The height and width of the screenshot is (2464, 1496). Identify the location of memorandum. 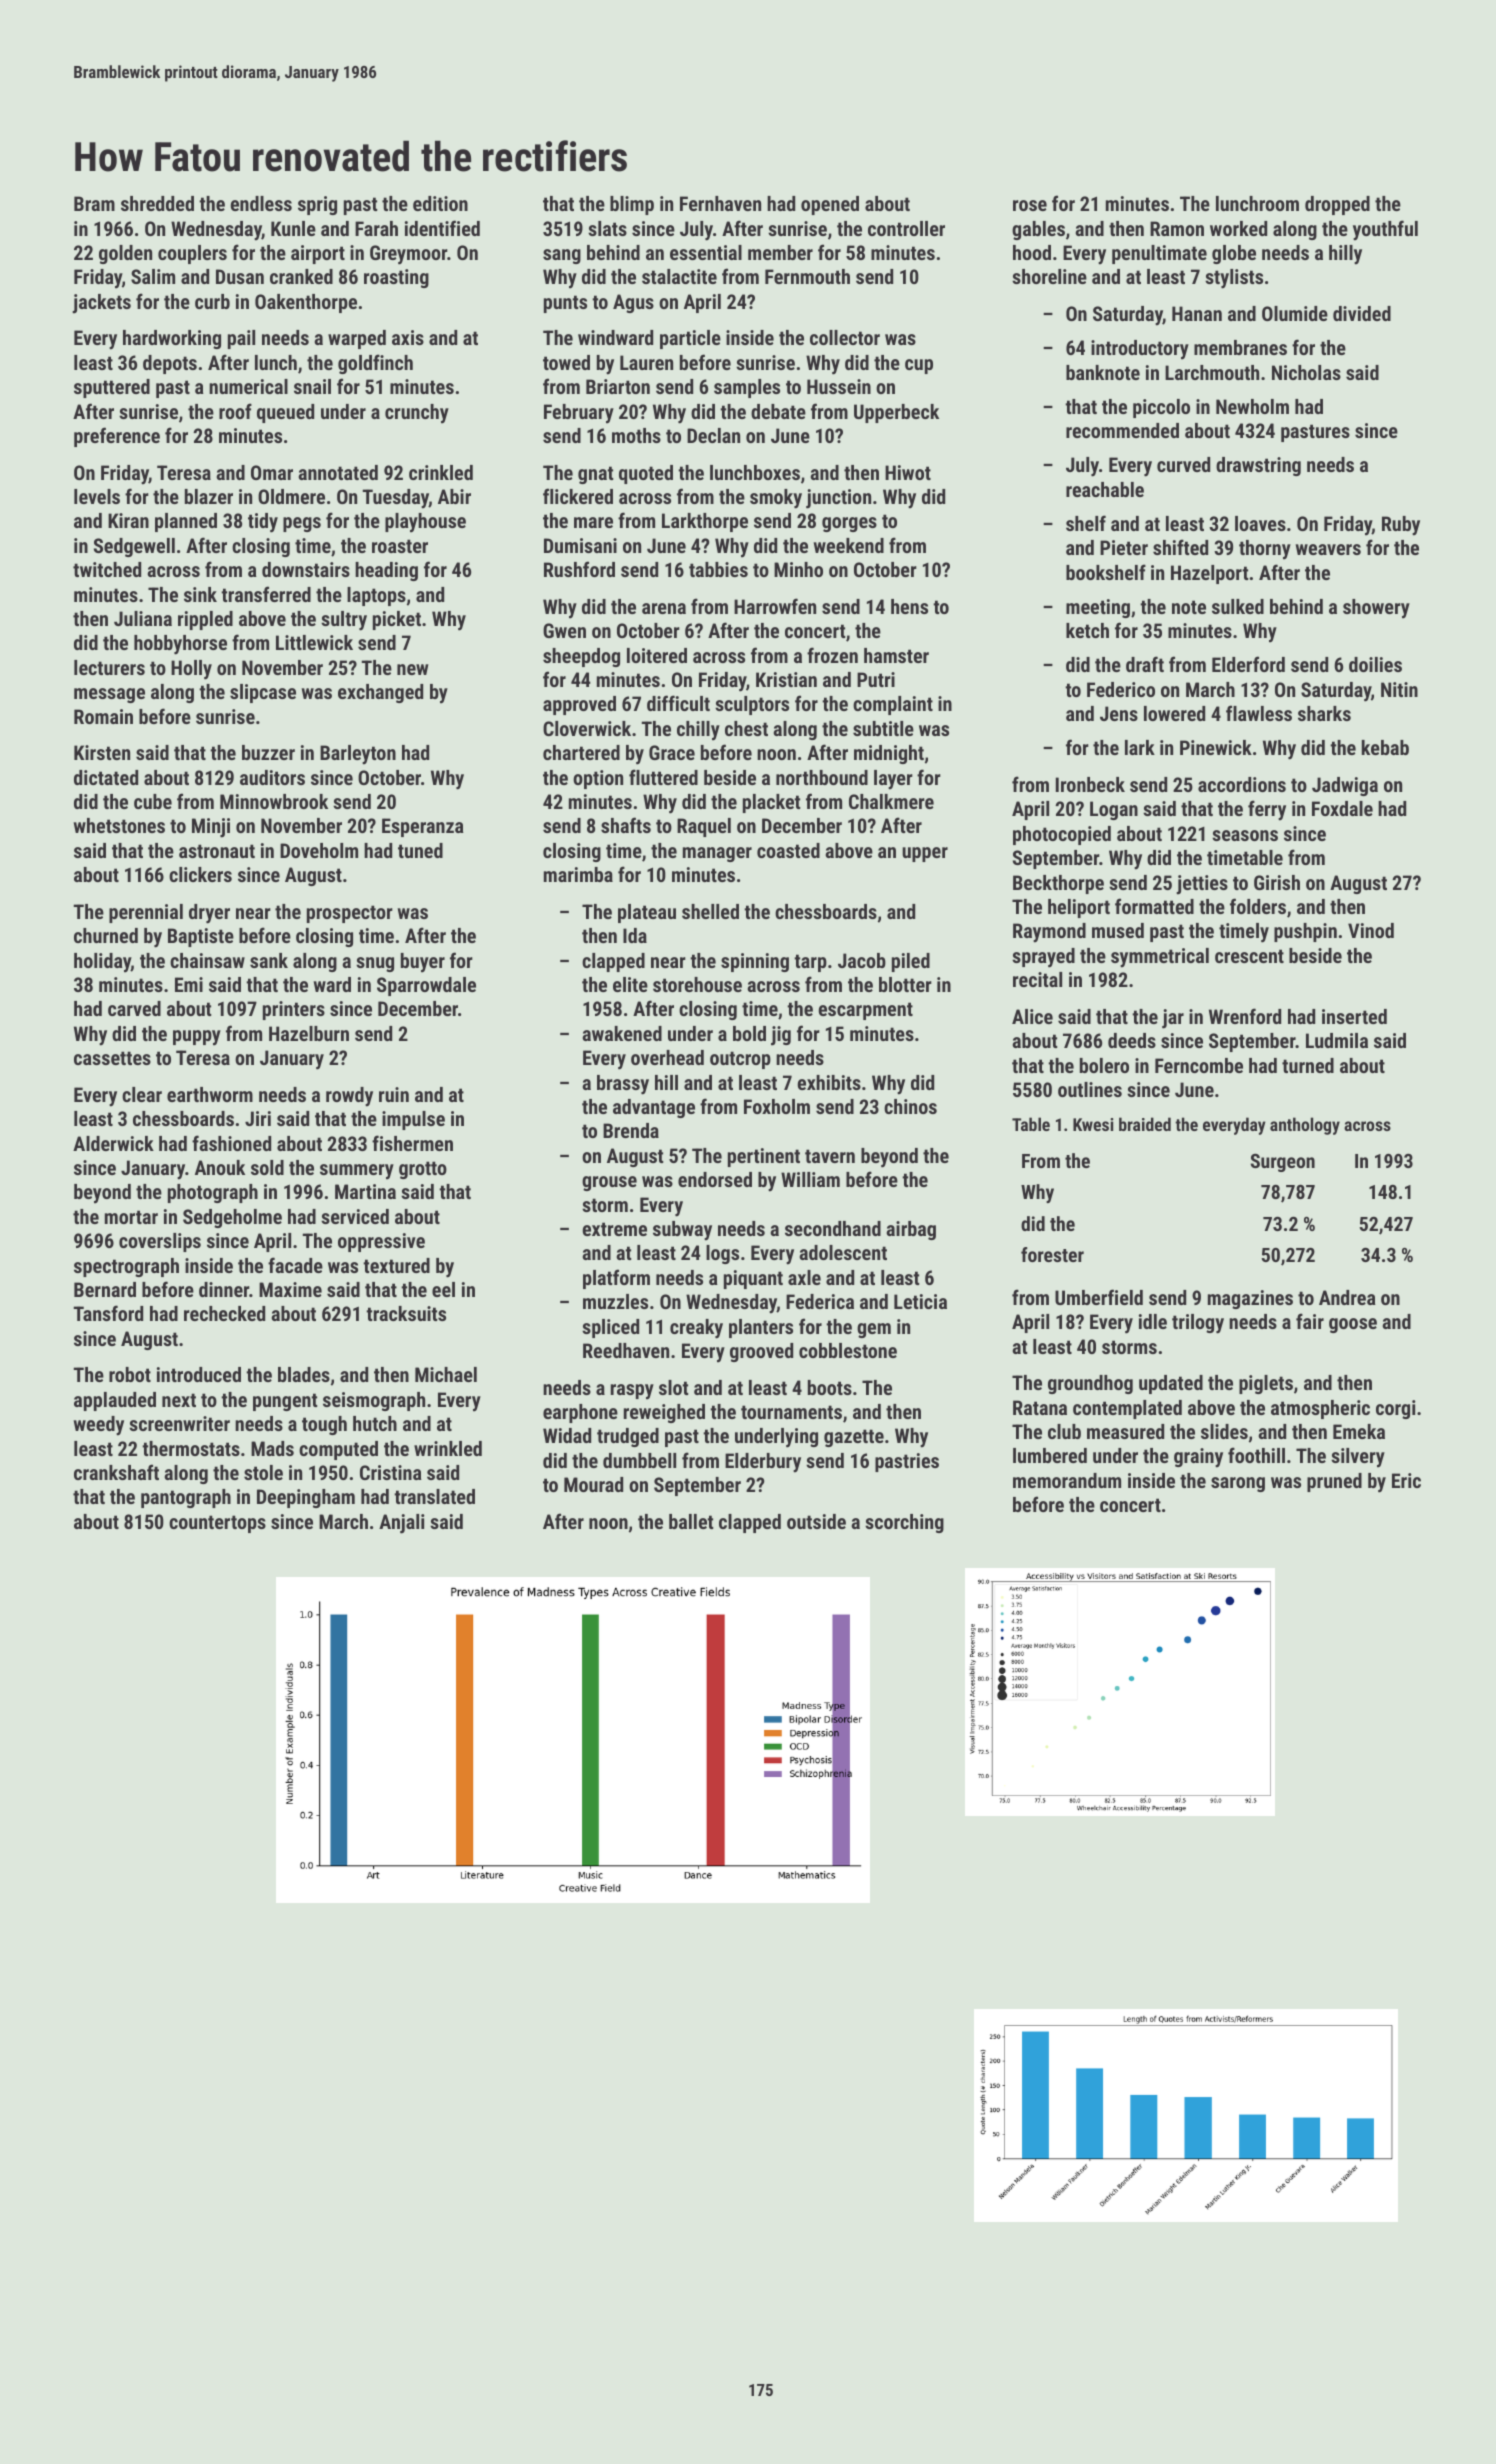
(1067, 1480).
